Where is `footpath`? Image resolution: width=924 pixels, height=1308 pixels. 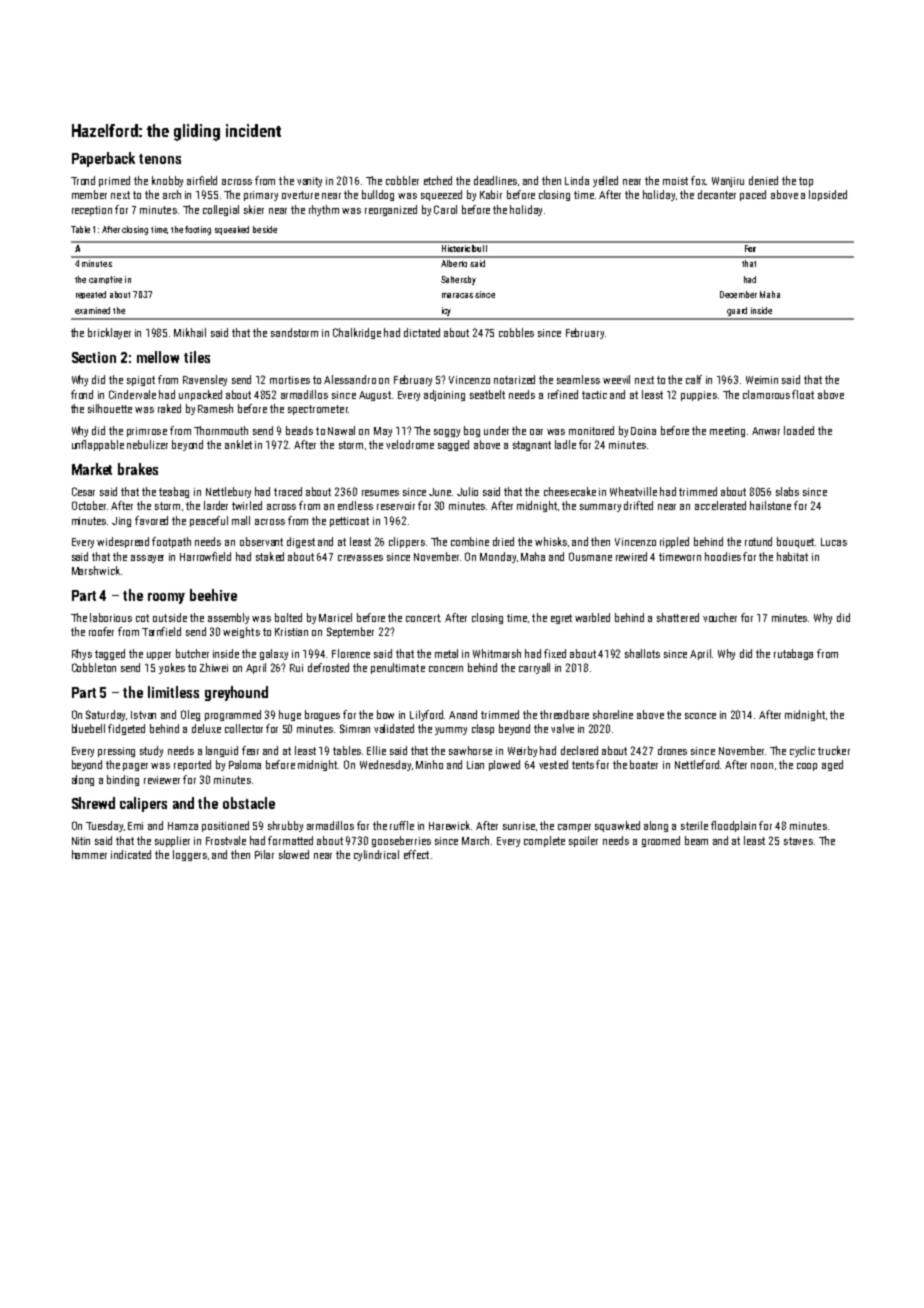
footpath is located at coordinates (171, 542).
